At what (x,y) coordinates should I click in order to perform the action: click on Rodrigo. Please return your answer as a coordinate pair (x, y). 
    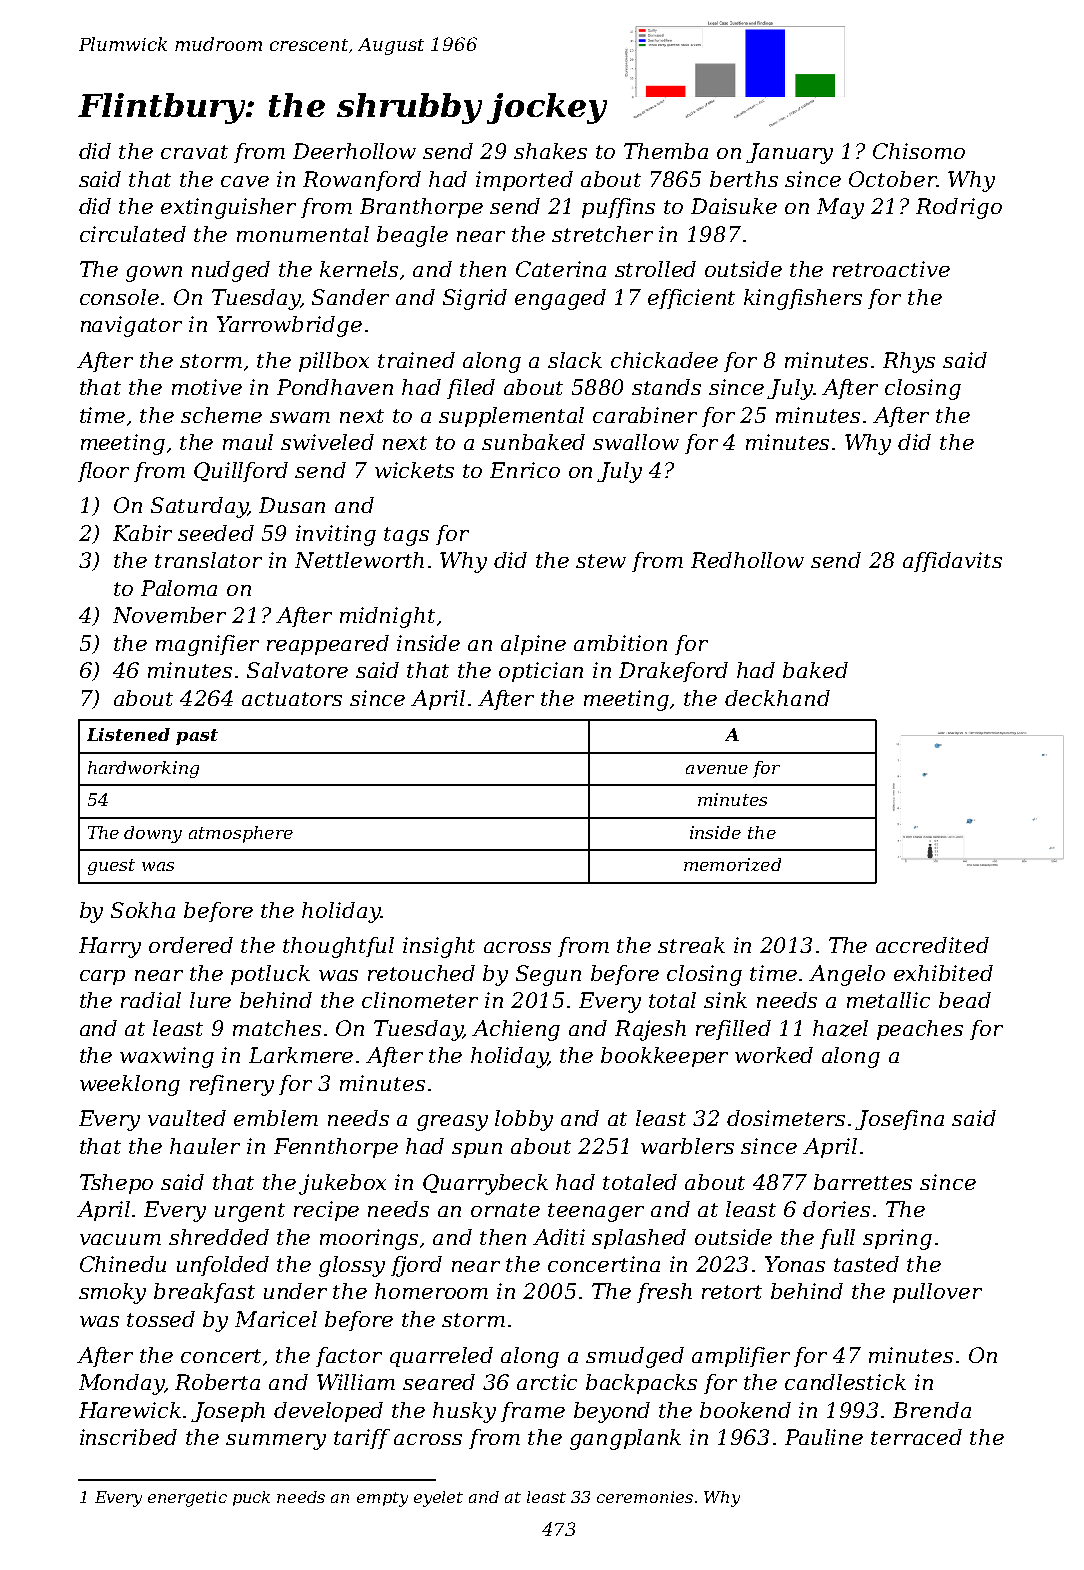
    Looking at the image, I should click on (959, 208).
